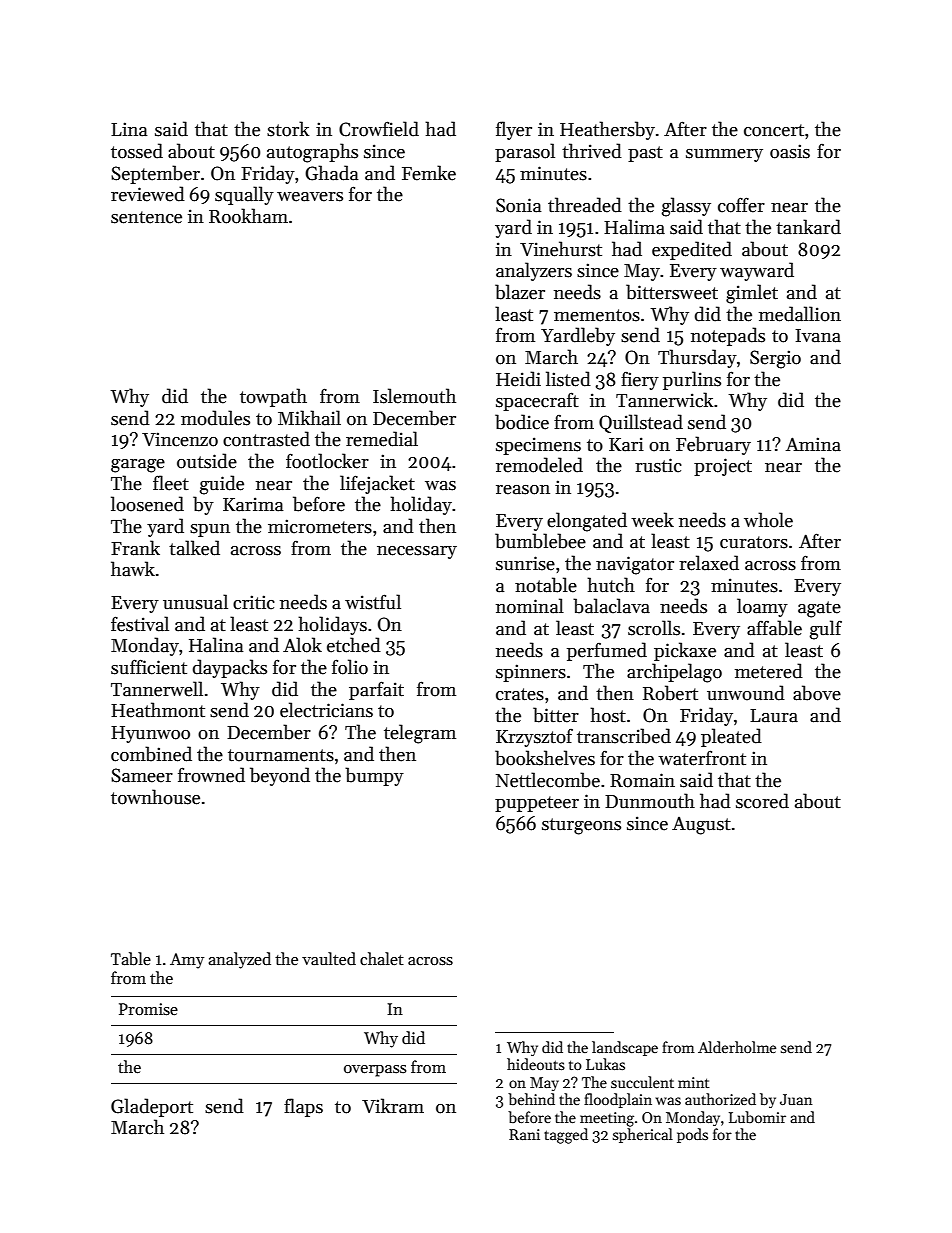  Describe the element at coordinates (382, 439) in the screenshot. I see `remedial` at that location.
